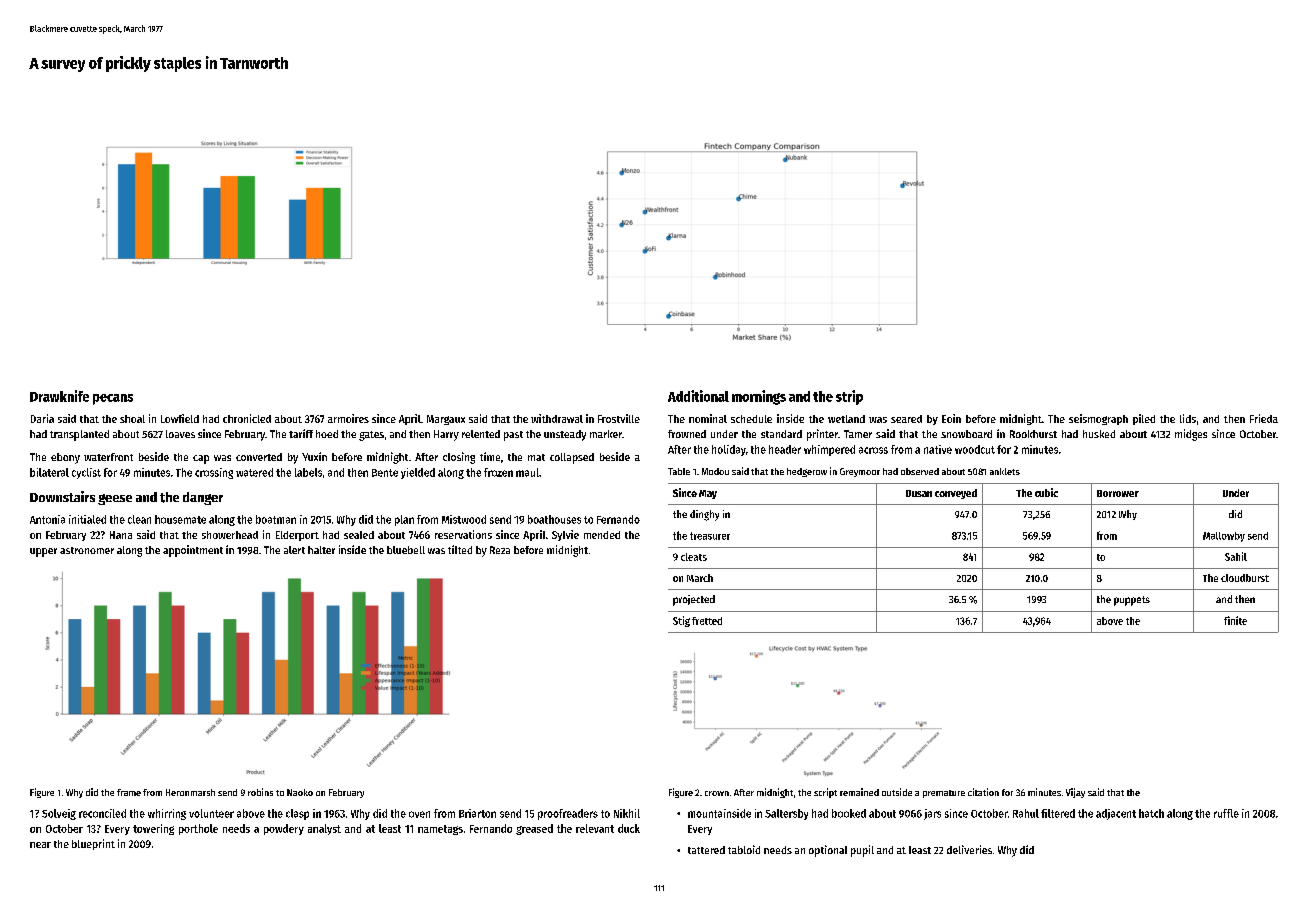  What do you see at coordinates (1235, 620) in the screenshot?
I see `finite` at bounding box center [1235, 620].
